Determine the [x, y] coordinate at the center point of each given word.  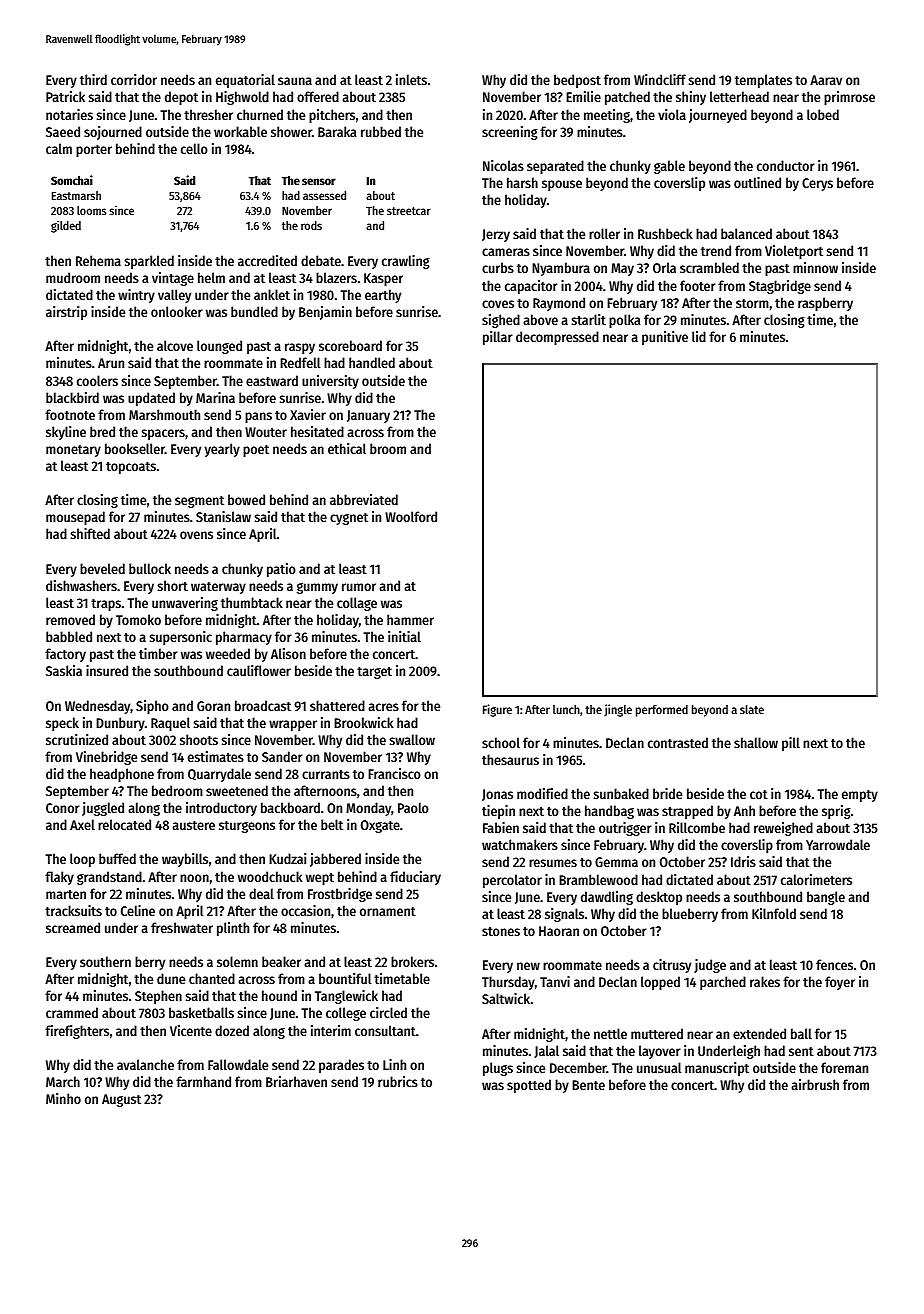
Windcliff [660, 79]
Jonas [497, 795]
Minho [63, 1098]
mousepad [75, 518]
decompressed [557, 338]
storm [752, 303]
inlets [411, 79]
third [93, 79]
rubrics [398, 1081]
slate [752, 709]
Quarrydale [219, 775]
